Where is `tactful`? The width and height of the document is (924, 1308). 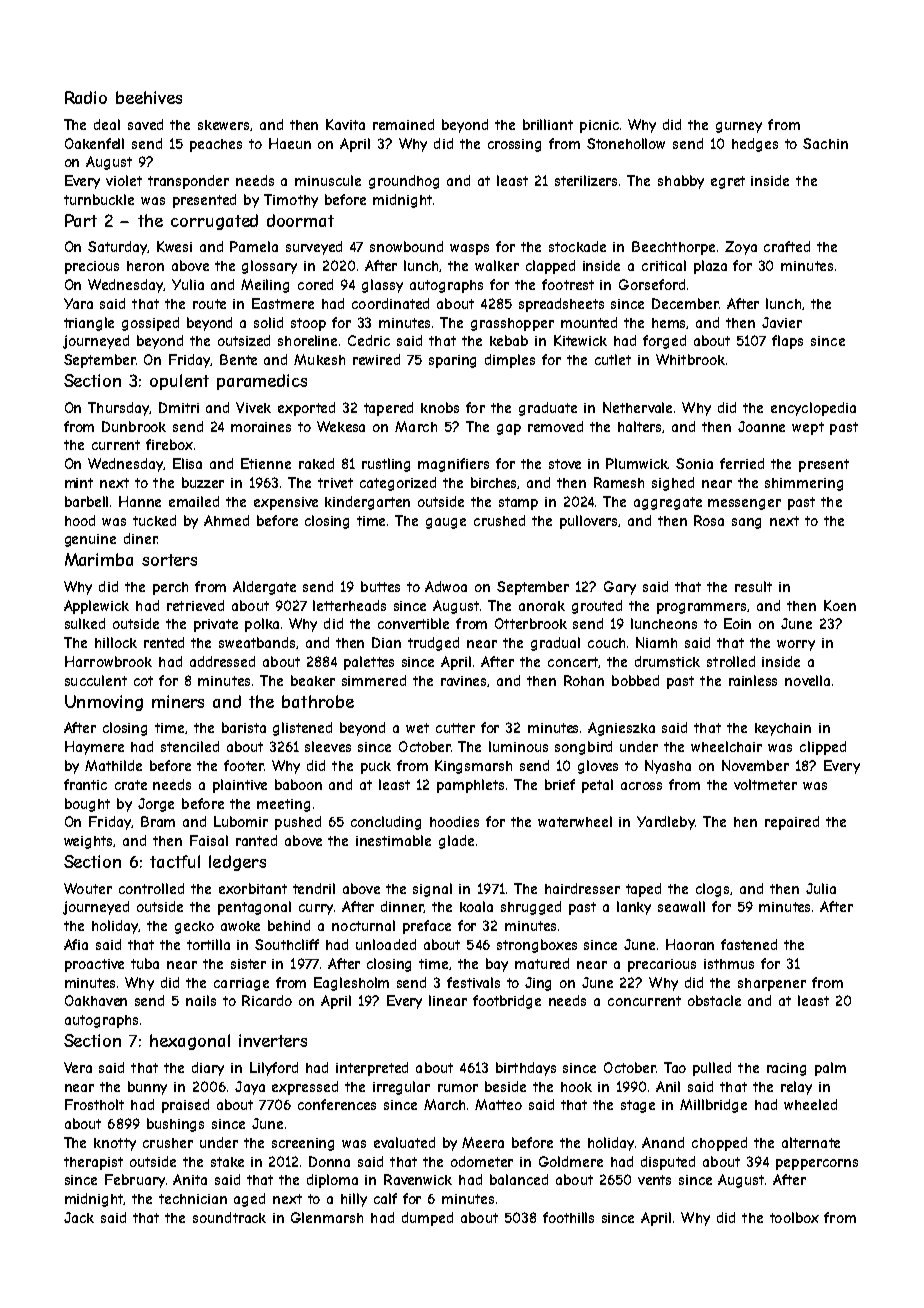
tactful is located at coordinates (175, 861).
